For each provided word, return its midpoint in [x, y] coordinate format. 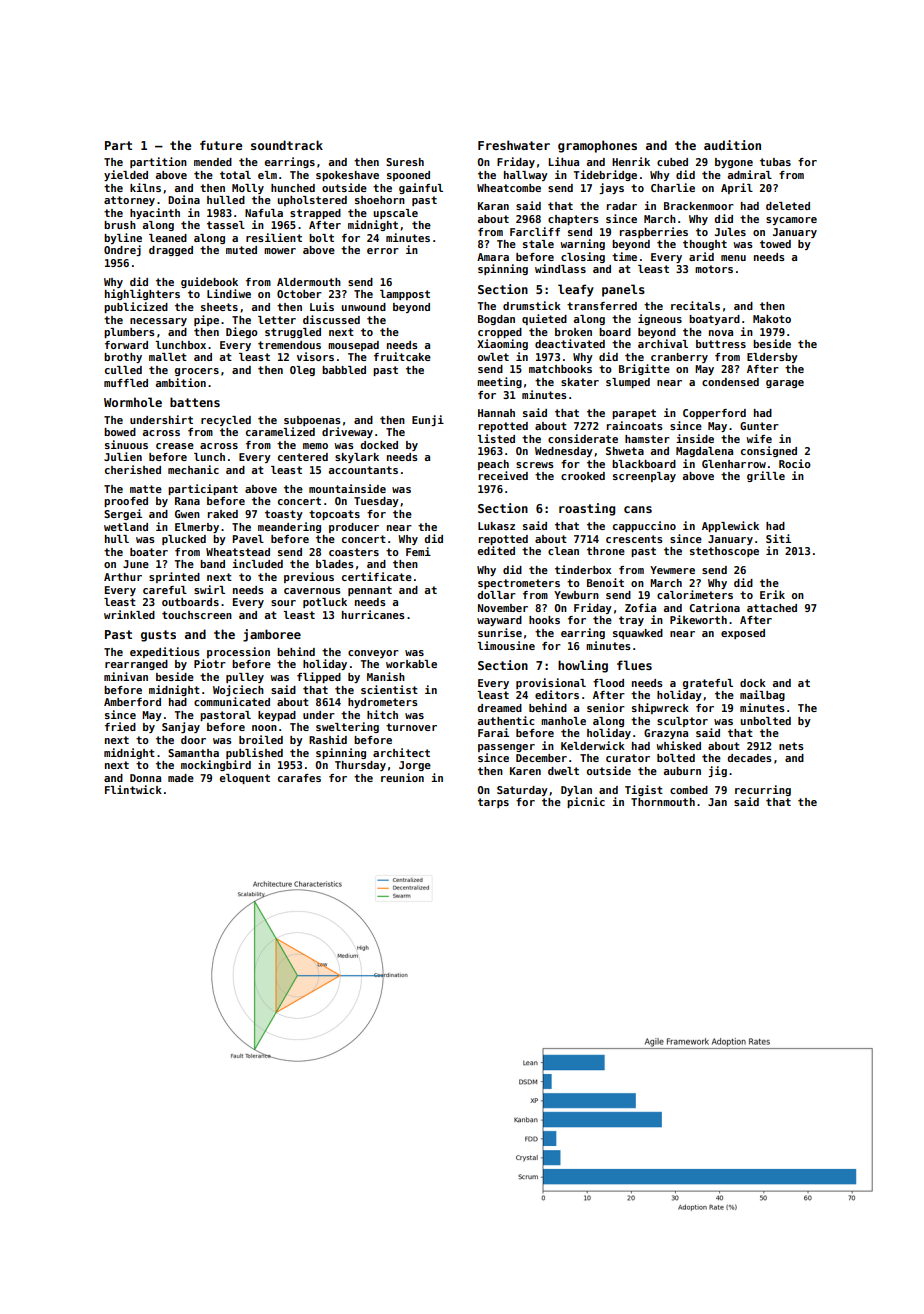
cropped [500, 333]
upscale [395, 214]
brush [120, 225]
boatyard [714, 320]
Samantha [193, 753]
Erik [772, 594]
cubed [672, 162]
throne [606, 551]
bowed [120, 432]
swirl [209, 589]
